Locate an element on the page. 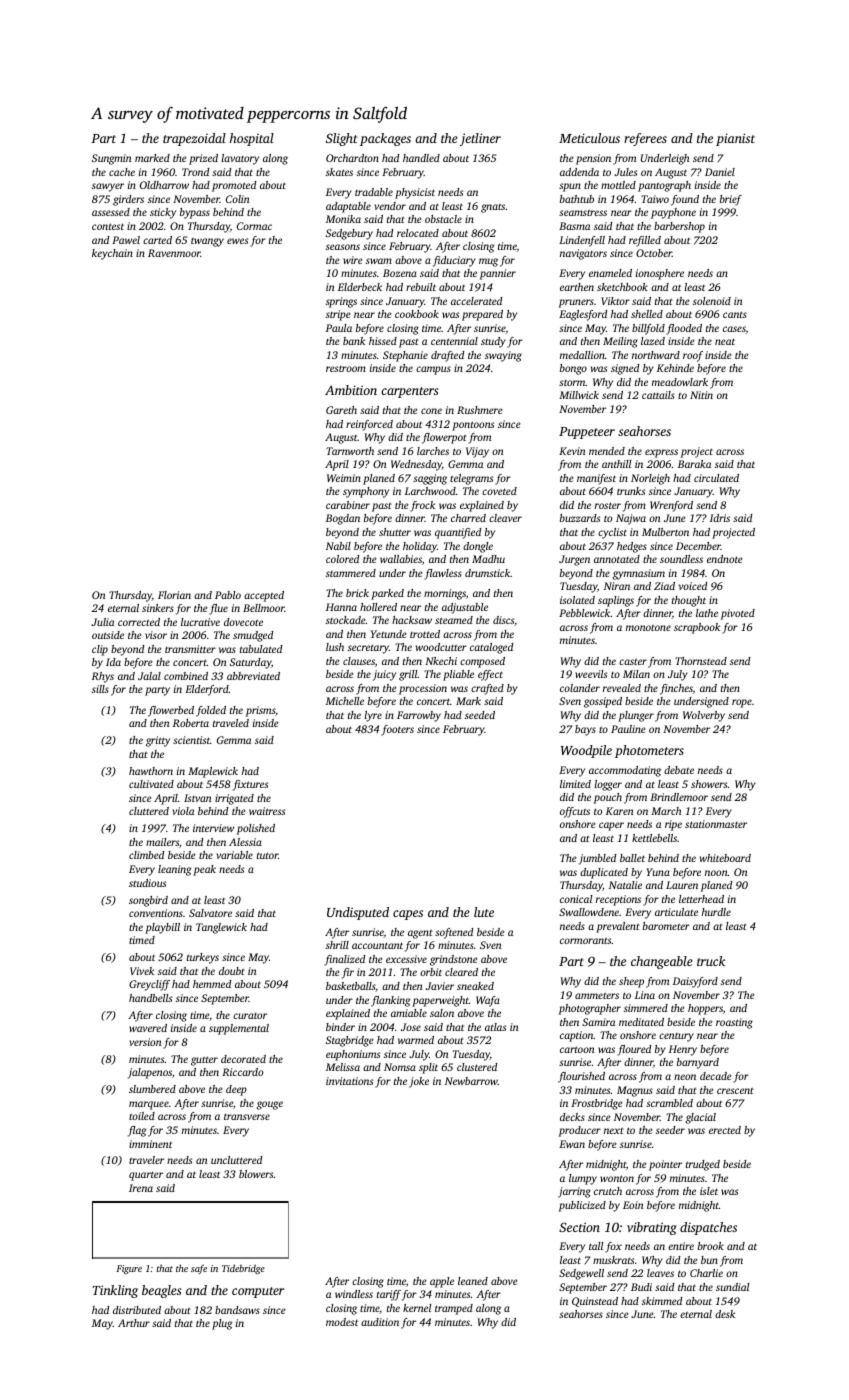 The image size is (849, 1400). Arthur is located at coordinates (134, 1323).
